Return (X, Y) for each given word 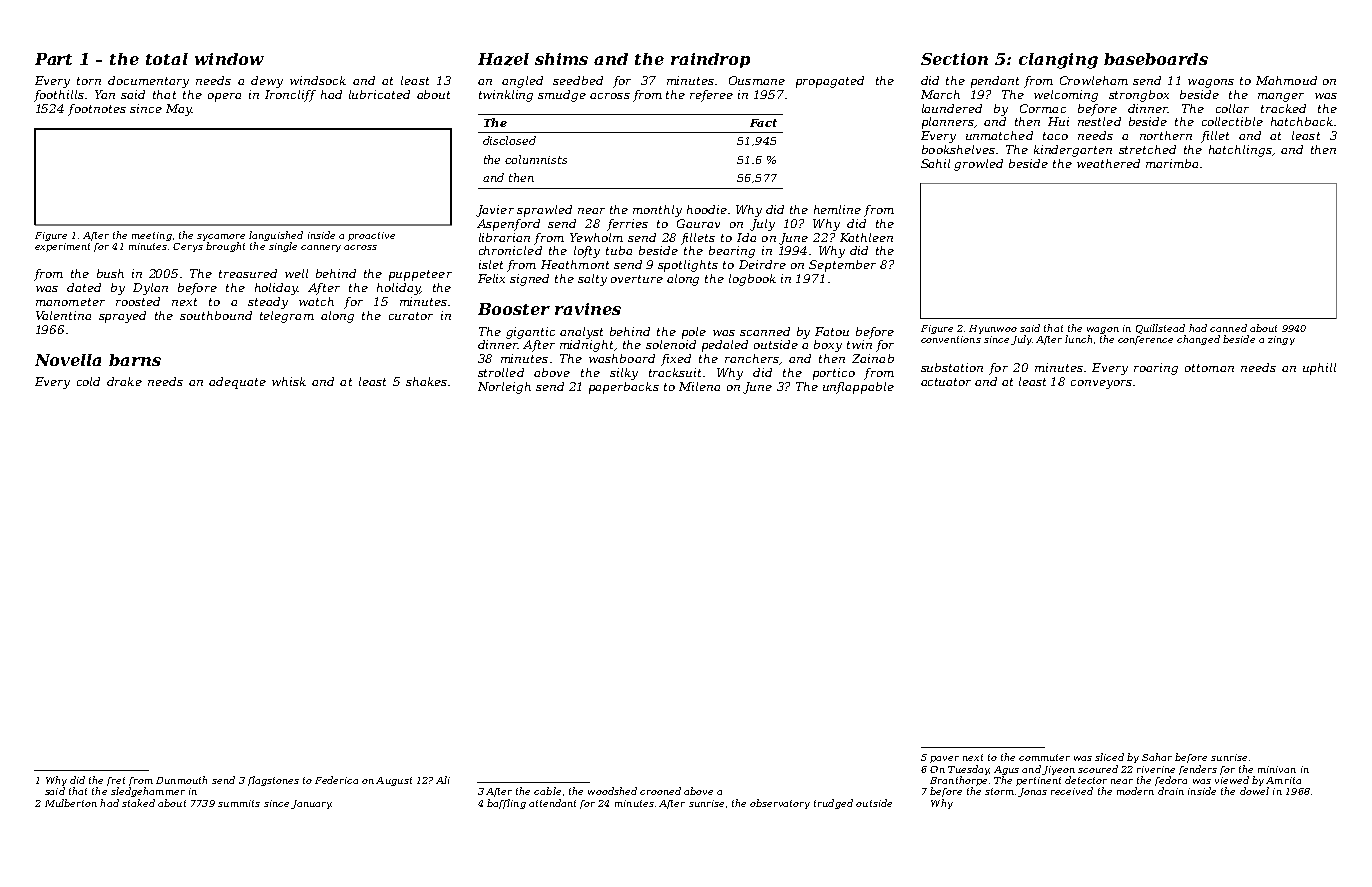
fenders (1198, 770)
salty (592, 280)
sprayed (122, 317)
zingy (1281, 340)
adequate (237, 383)
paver (944, 759)
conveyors (1101, 384)
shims (561, 59)
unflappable (858, 388)
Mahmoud (1286, 80)
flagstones (273, 781)
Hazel (503, 59)
